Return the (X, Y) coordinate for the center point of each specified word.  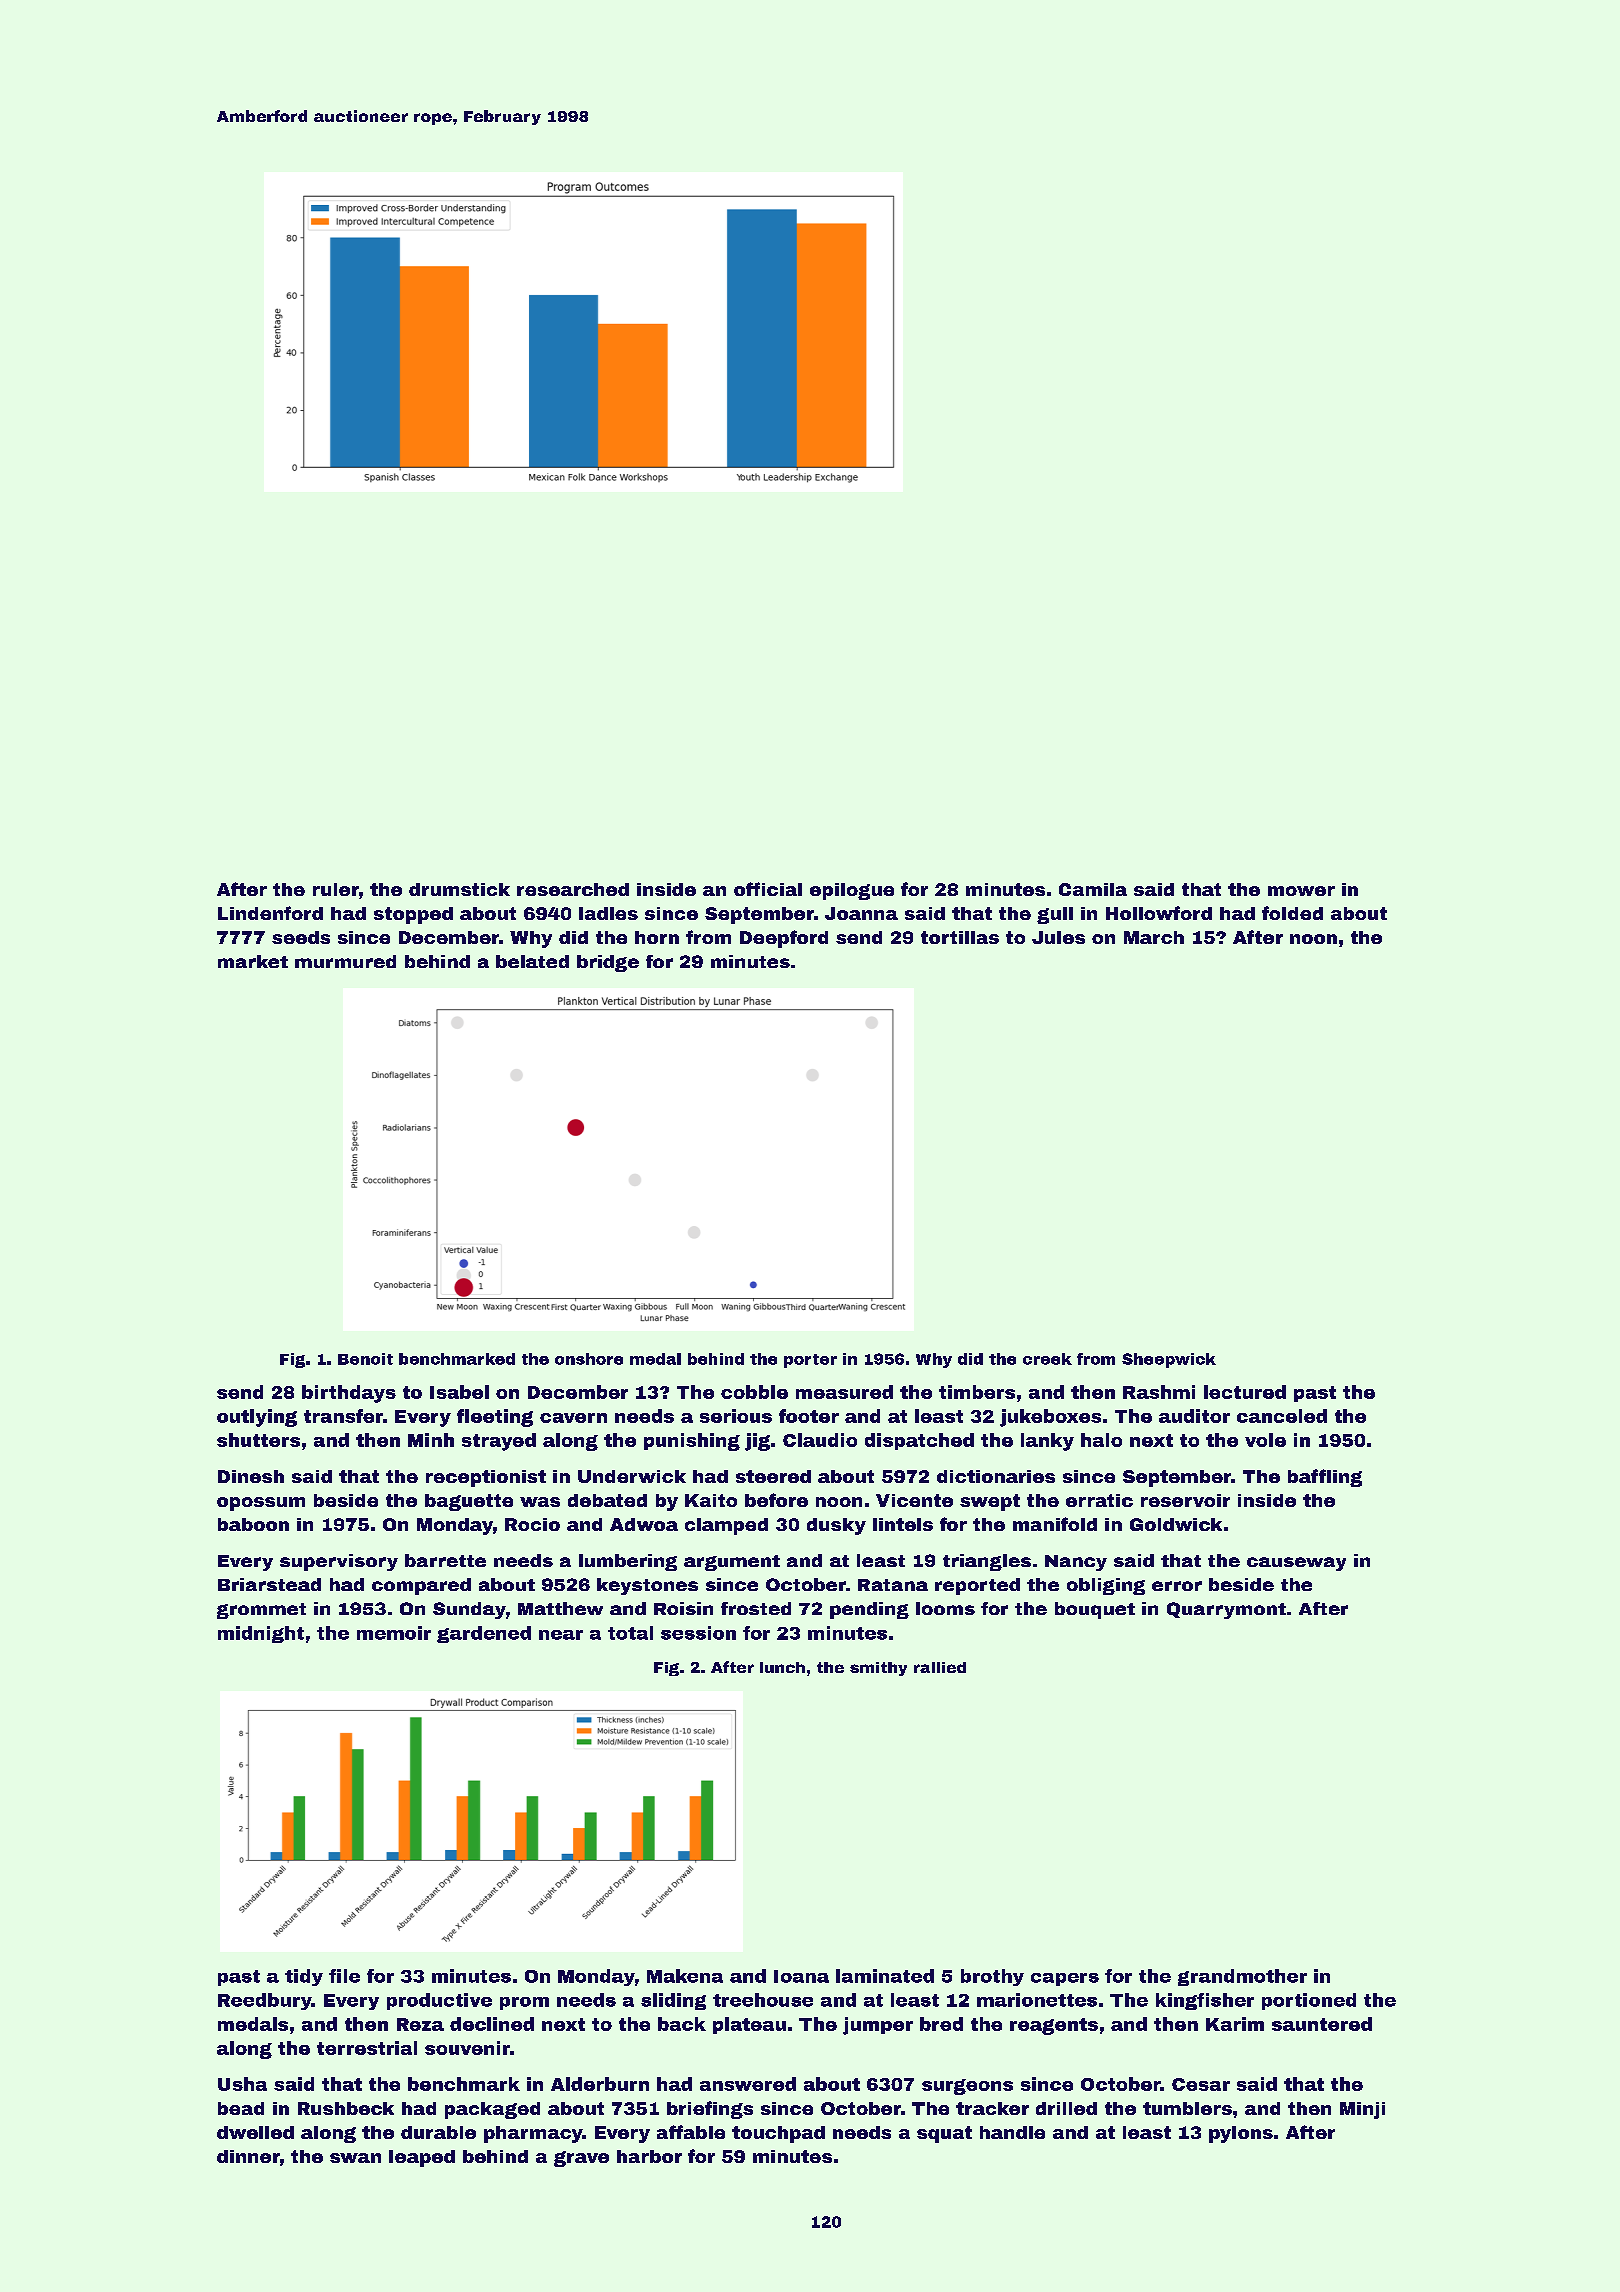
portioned (1309, 2001)
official (768, 889)
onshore (589, 1359)
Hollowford (1159, 913)
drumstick (459, 889)
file (344, 1976)
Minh (431, 1440)
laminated (885, 1976)
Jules (1058, 937)
